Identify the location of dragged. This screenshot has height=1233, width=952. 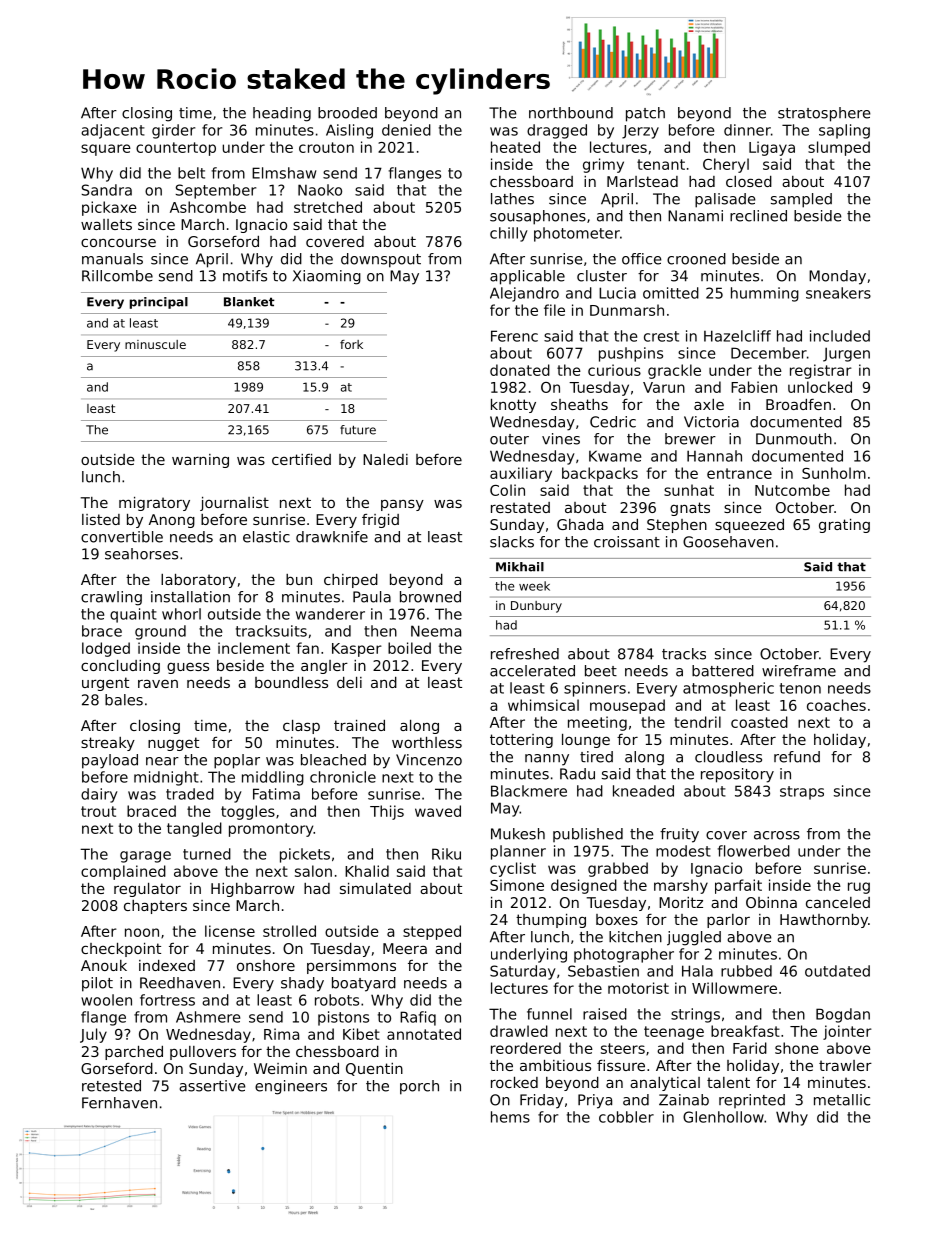
(557, 131).
